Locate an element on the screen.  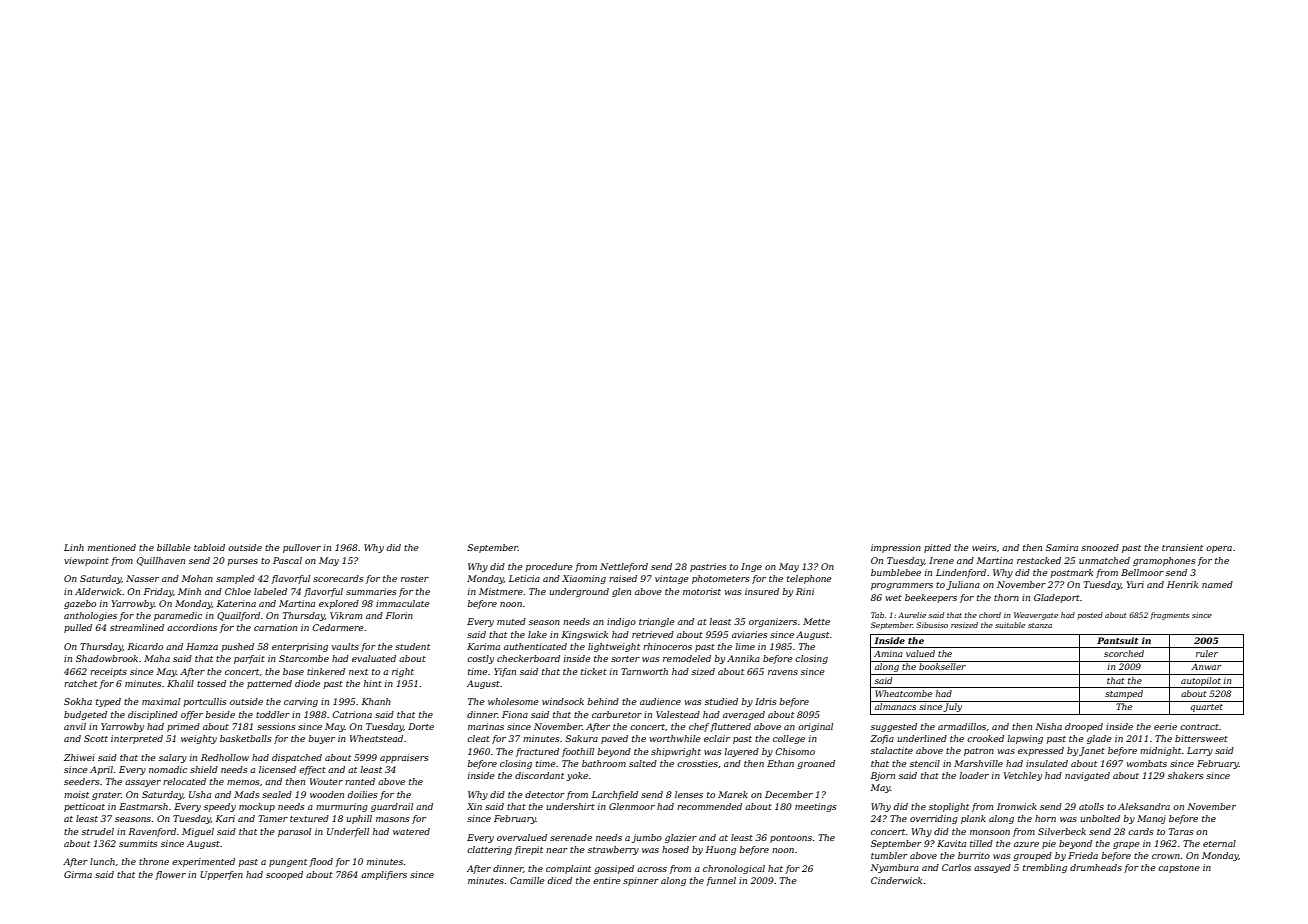
detector is located at coordinates (545, 794).
